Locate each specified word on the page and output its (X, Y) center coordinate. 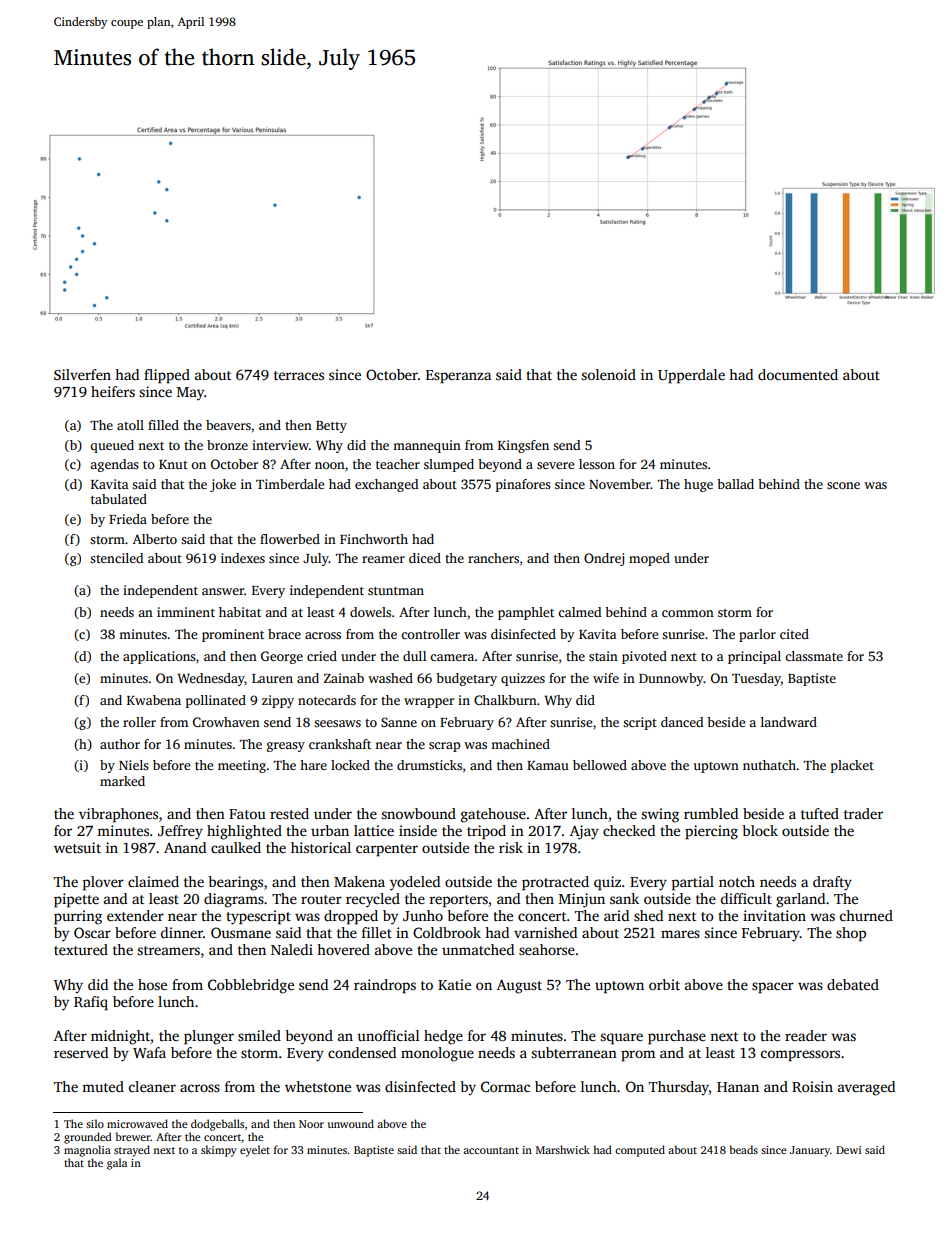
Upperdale (691, 376)
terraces (299, 375)
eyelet (255, 1151)
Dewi (848, 1150)
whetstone (318, 1086)
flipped (167, 376)
